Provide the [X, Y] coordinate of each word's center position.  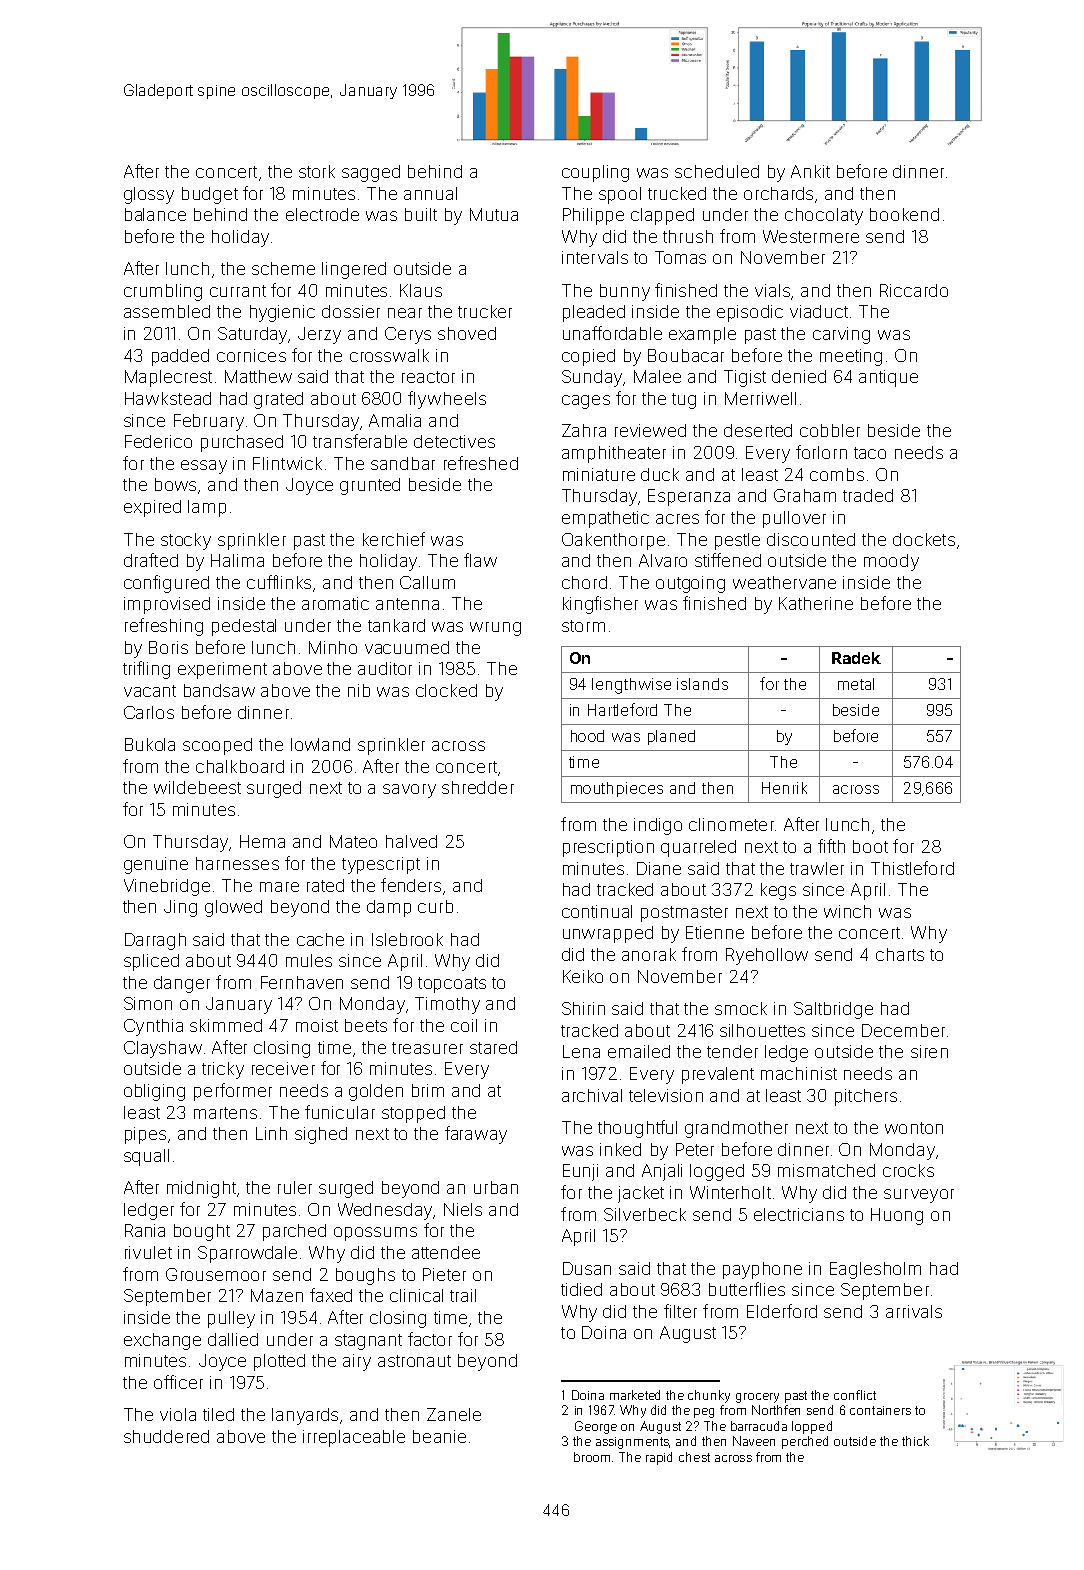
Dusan [587, 1268]
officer [178, 1382]
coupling [595, 173]
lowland [320, 744]
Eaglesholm [875, 1270]
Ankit [810, 171]
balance [155, 214]
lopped [812, 1427]
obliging [154, 1092]
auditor [385, 668]
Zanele [454, 1414]
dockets [924, 539]
